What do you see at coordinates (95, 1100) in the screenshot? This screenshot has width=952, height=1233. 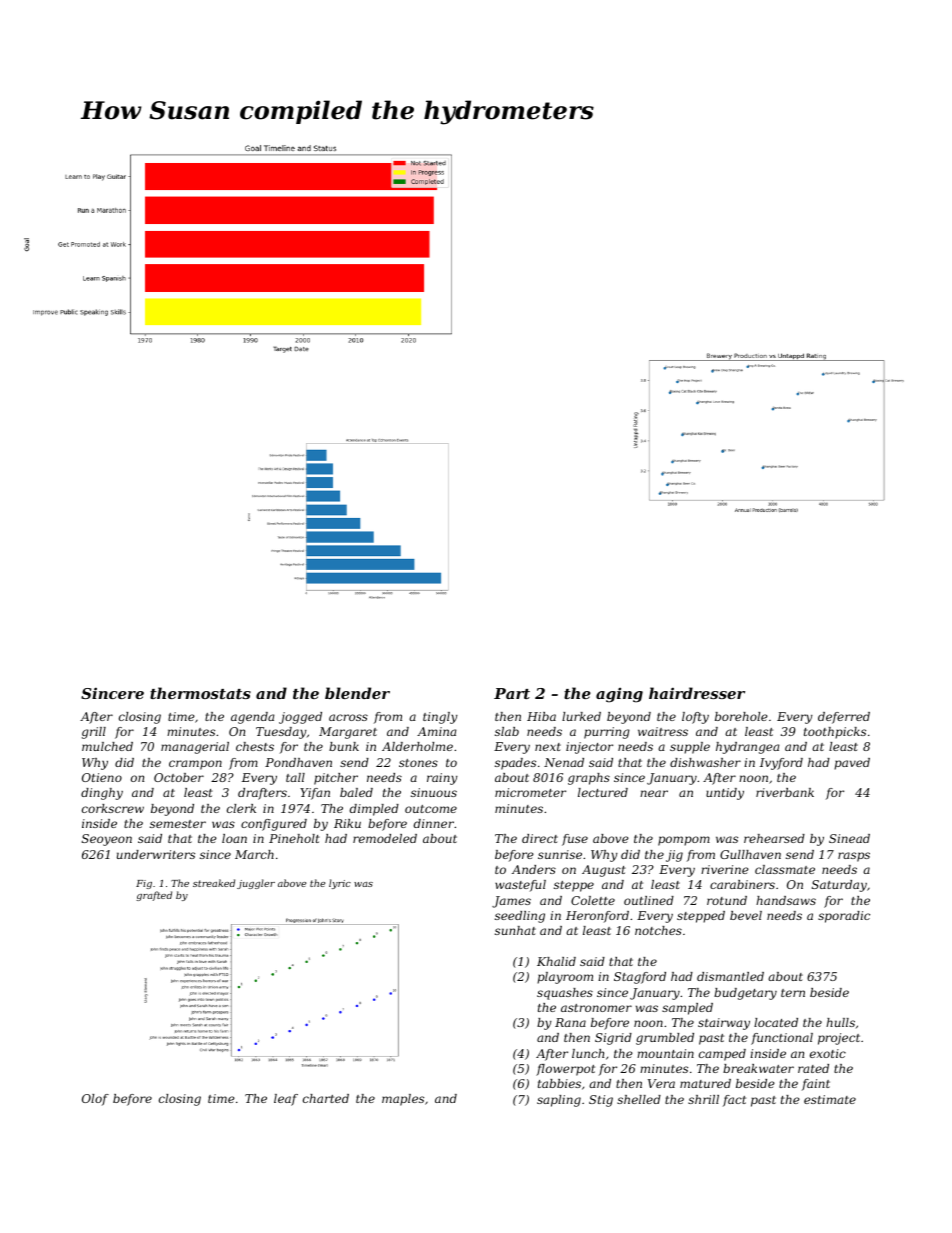 I see `Olof` at bounding box center [95, 1100].
